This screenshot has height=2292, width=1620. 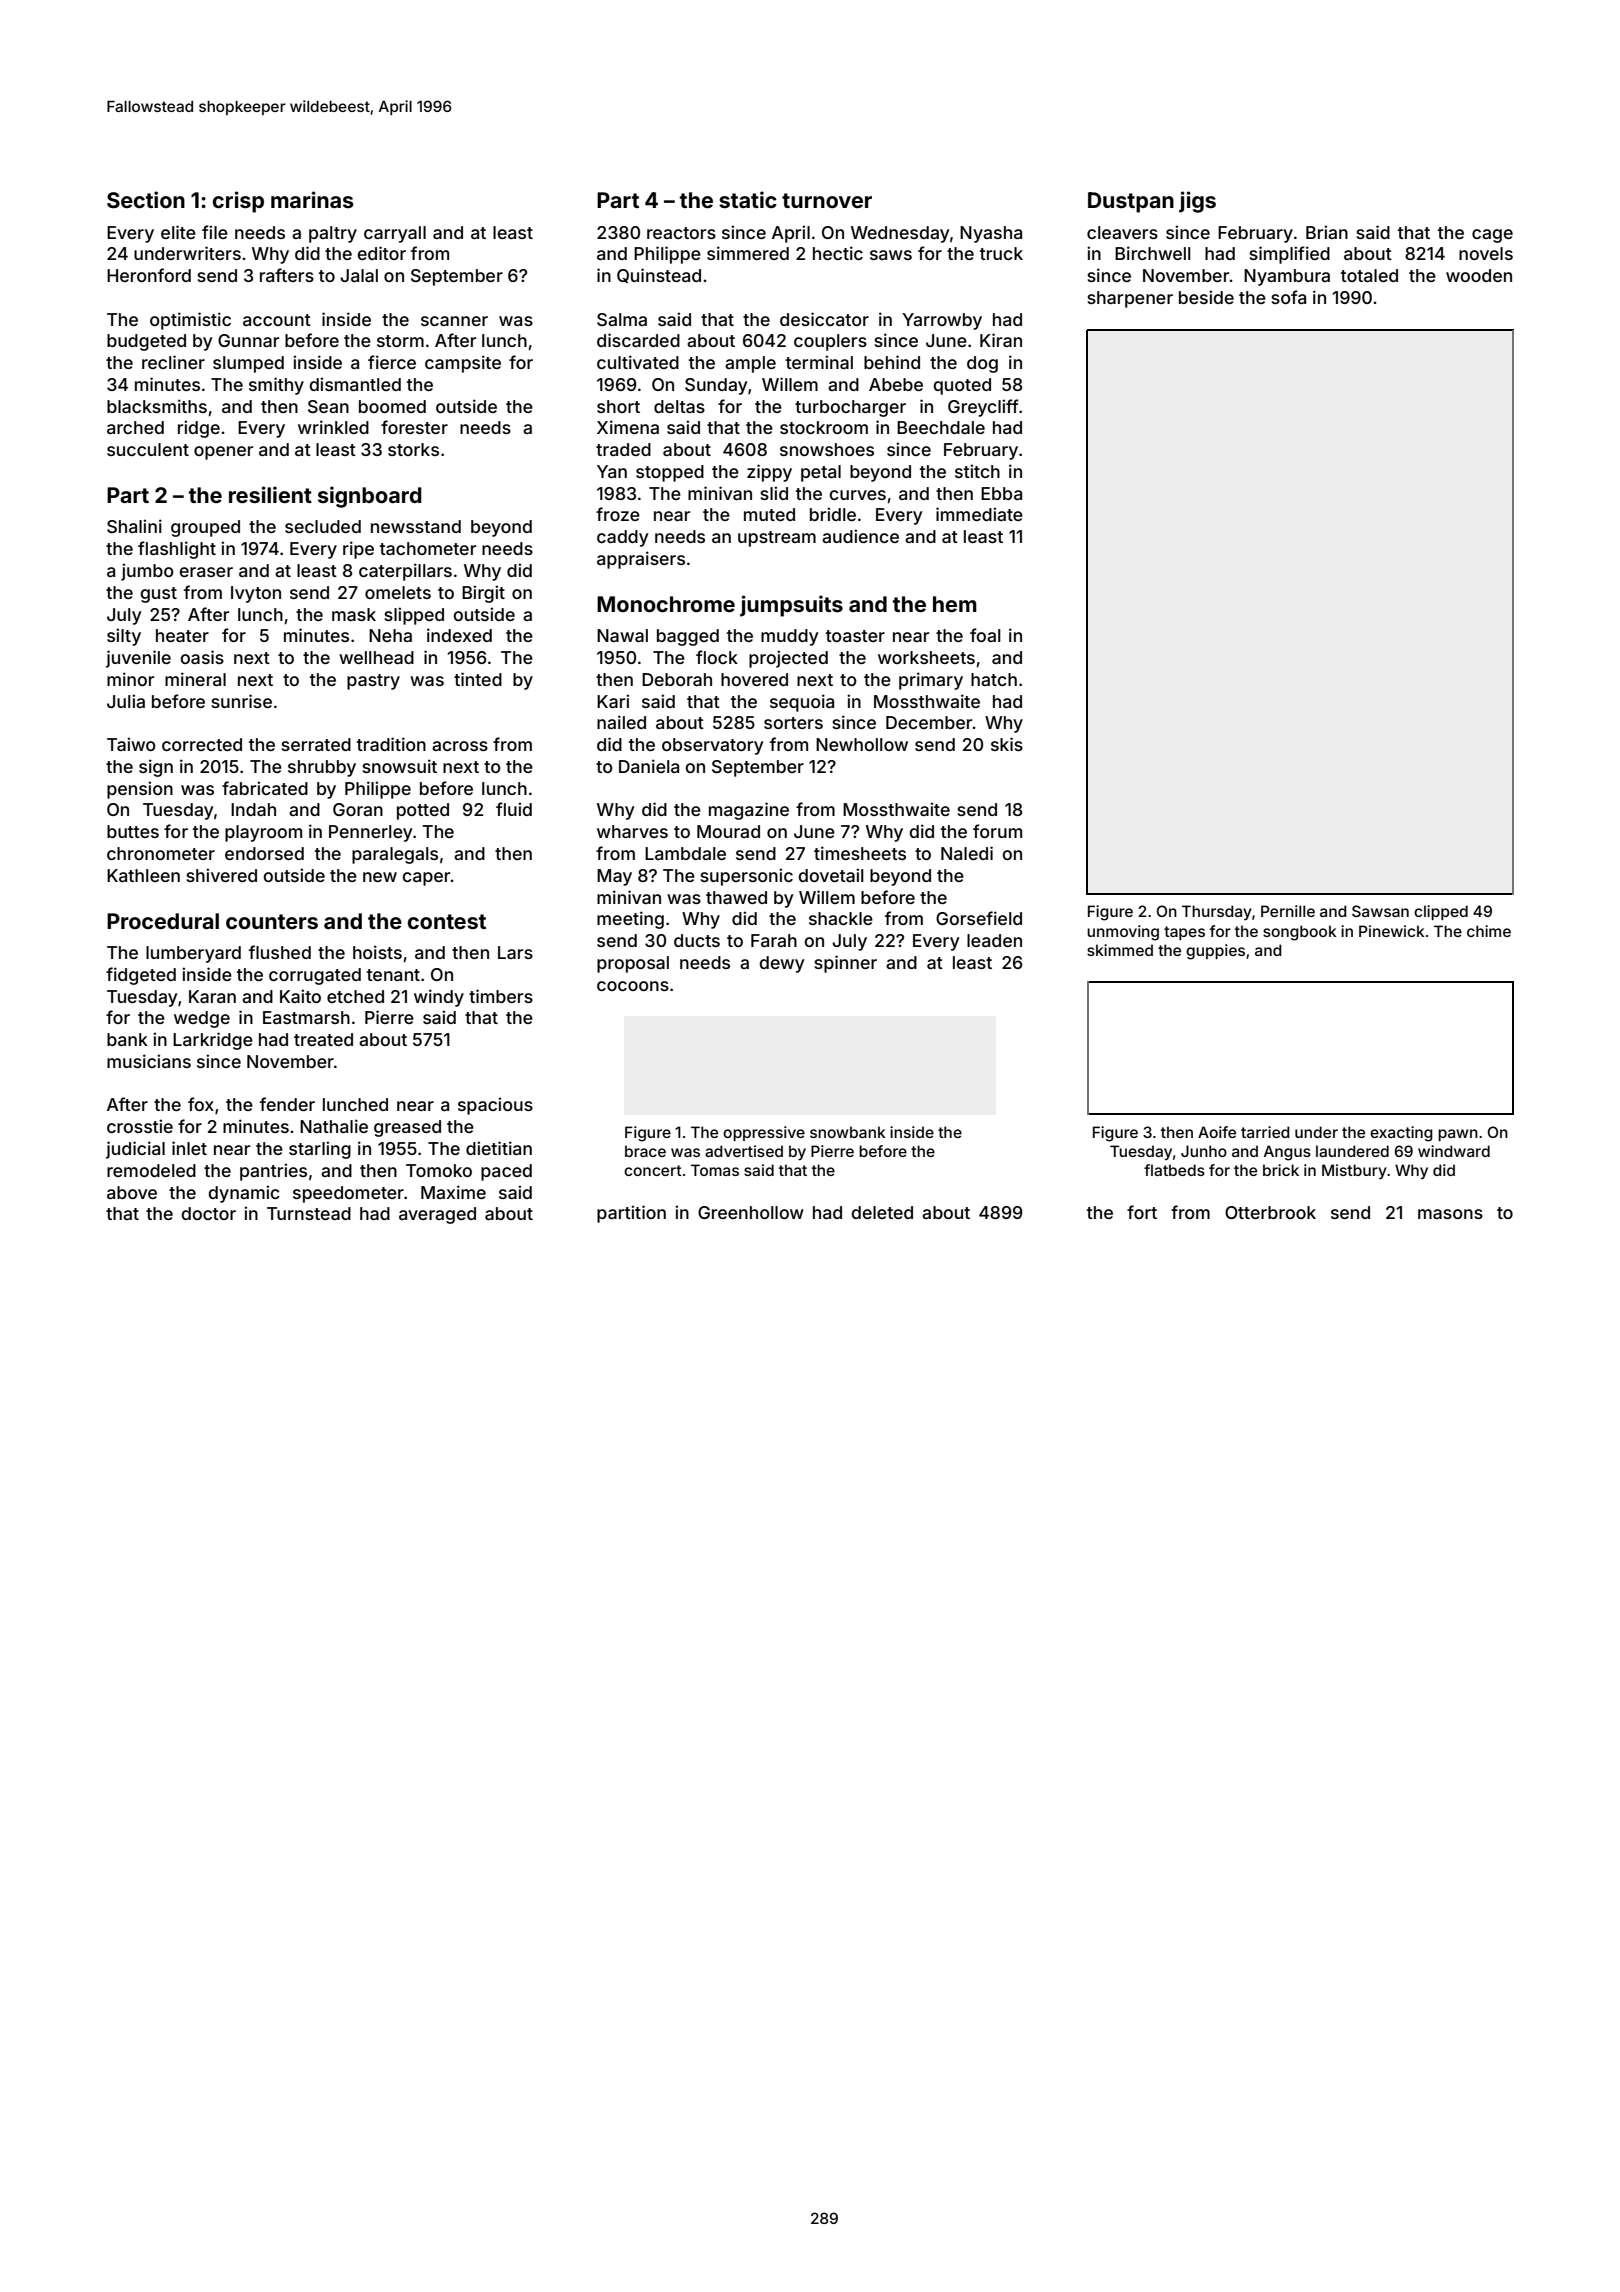 I want to click on Daniela, so click(x=649, y=766).
